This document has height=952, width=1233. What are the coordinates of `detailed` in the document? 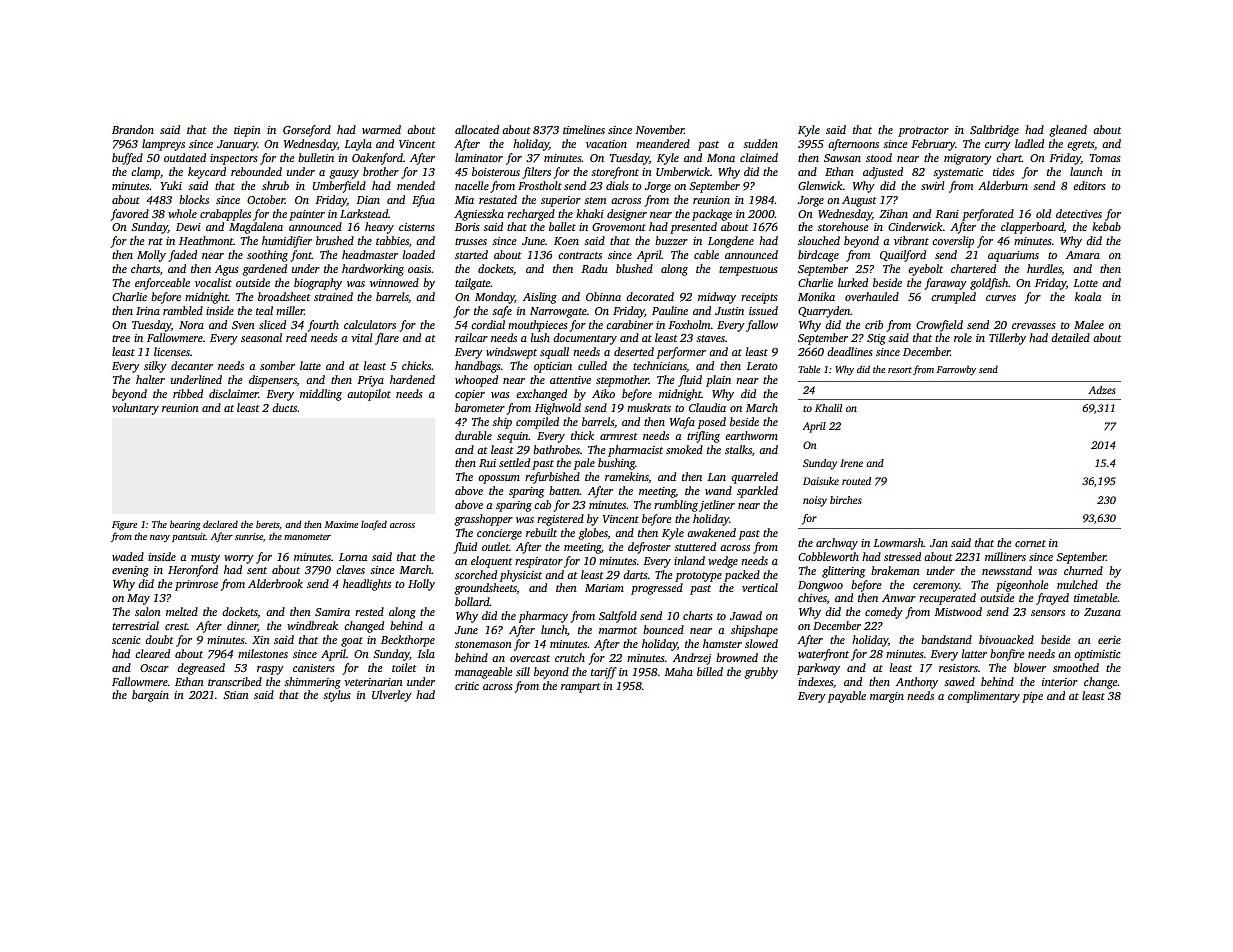 It's located at (1070, 337).
